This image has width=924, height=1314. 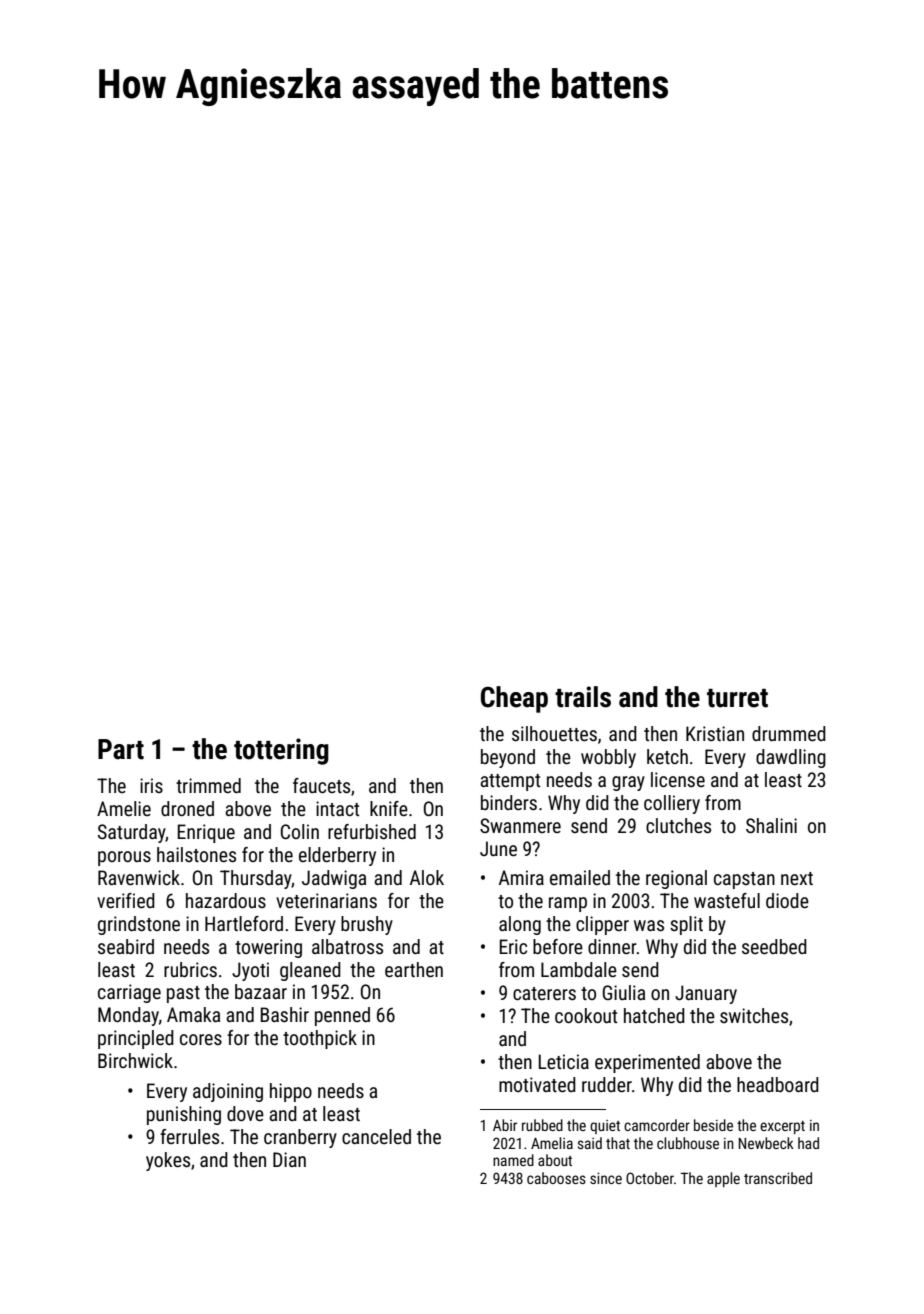 I want to click on wasteful, so click(x=727, y=900).
